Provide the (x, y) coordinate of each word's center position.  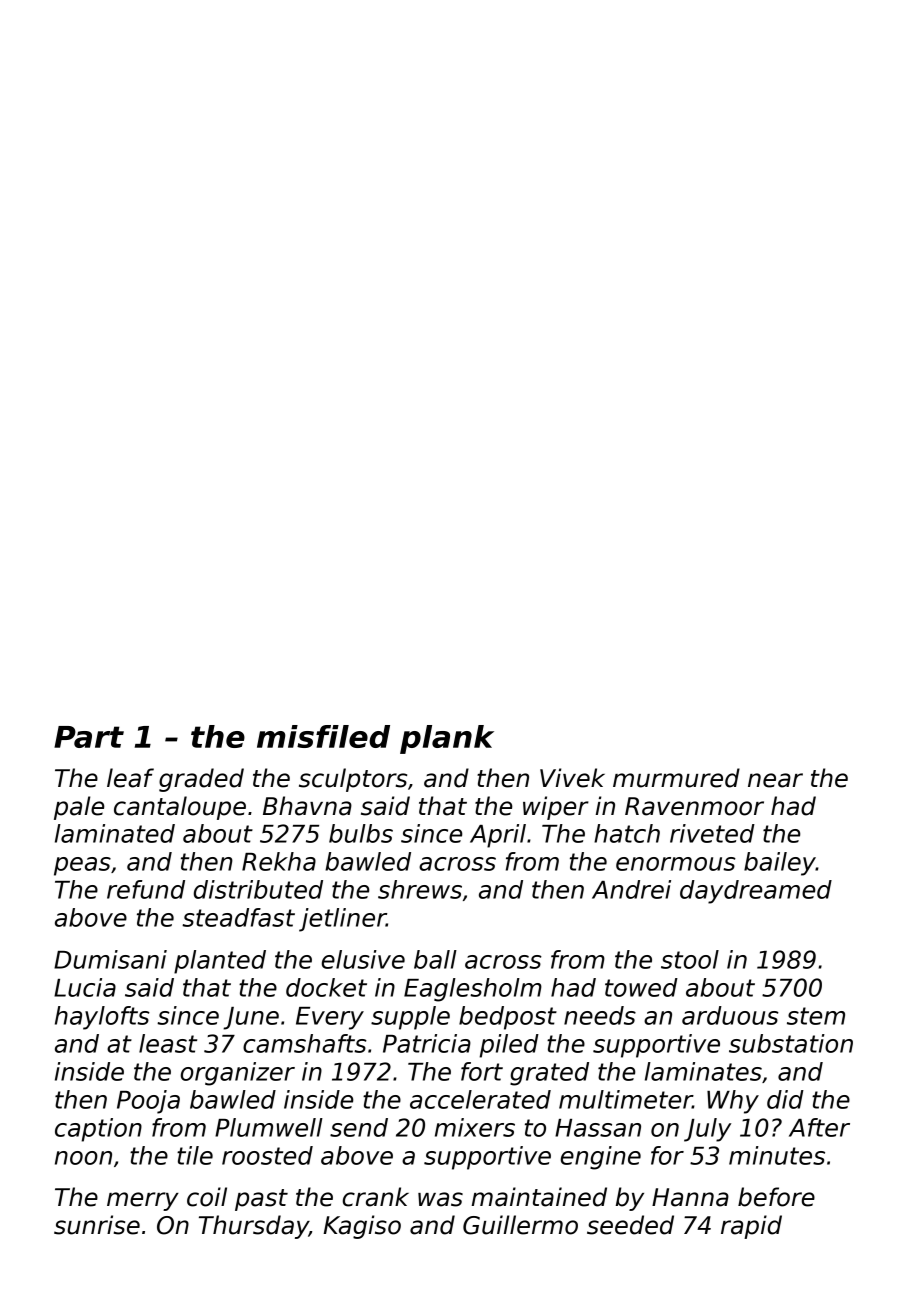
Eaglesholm (473, 990)
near (775, 780)
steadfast (238, 917)
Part (89, 737)
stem (816, 1016)
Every (330, 1018)
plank (447, 739)
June (251, 1018)
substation (791, 1043)
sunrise (97, 1225)
